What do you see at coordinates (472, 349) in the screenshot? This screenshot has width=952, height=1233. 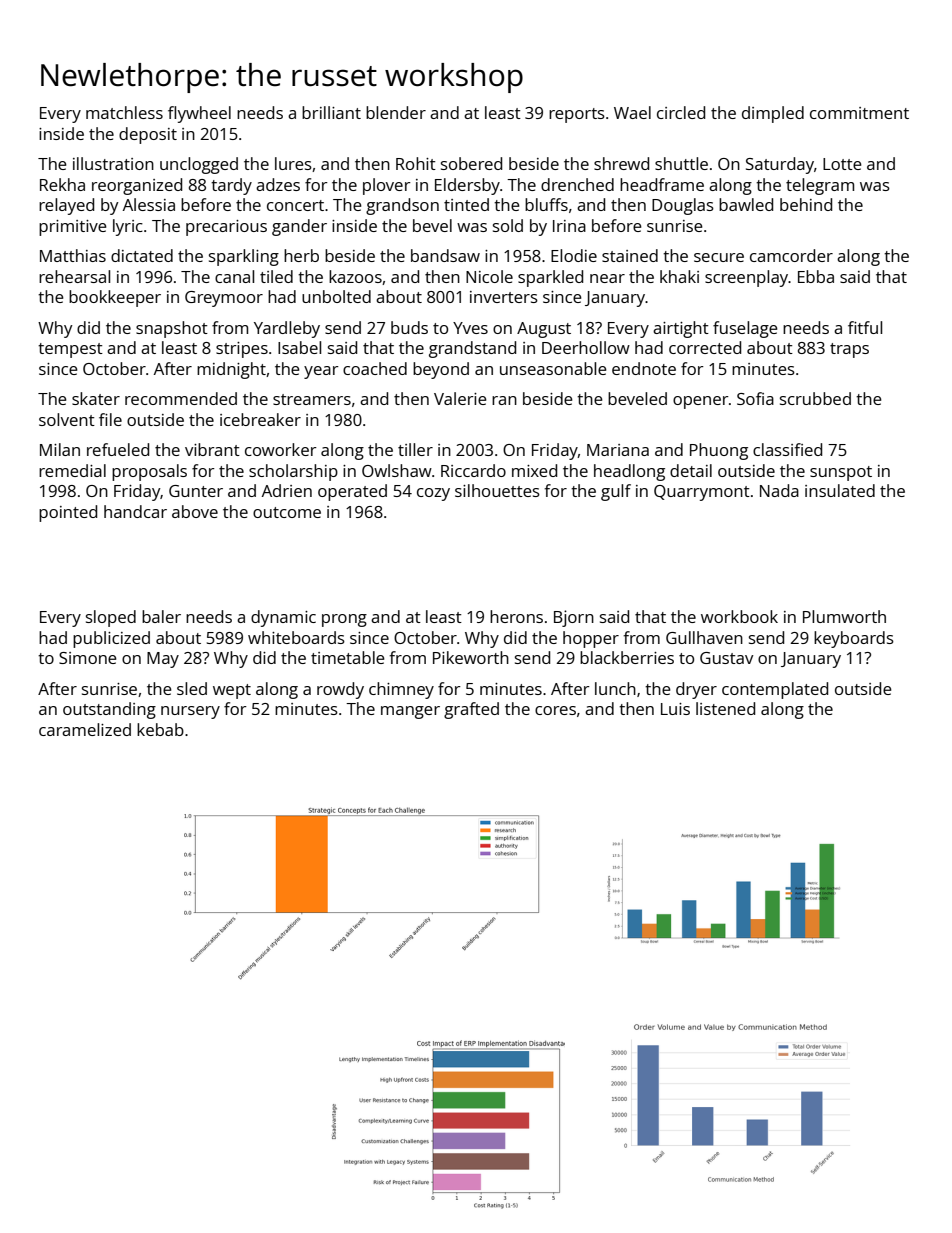 I see `grandstand` at bounding box center [472, 349].
